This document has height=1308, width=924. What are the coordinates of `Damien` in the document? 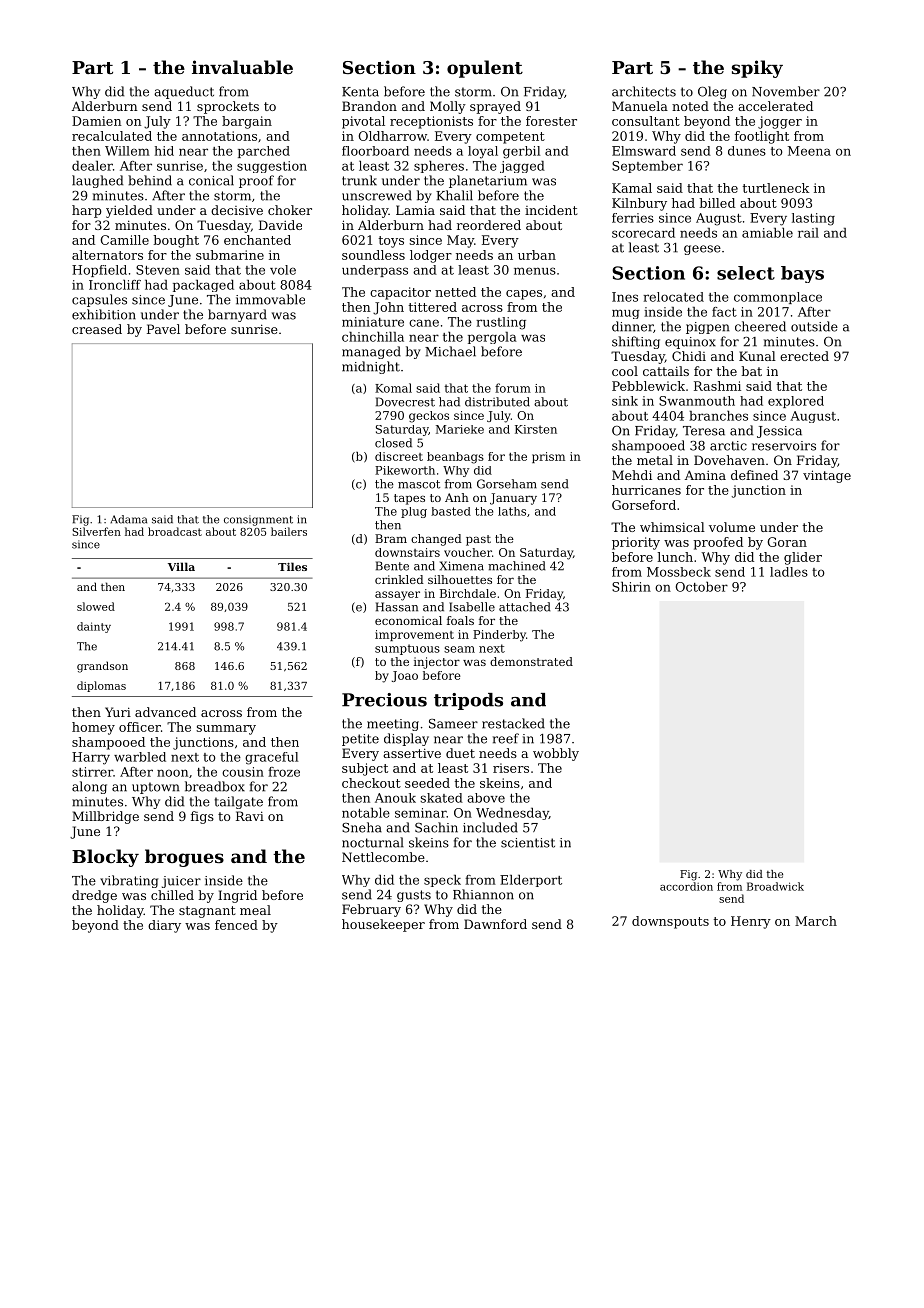 It's located at (97, 121).
